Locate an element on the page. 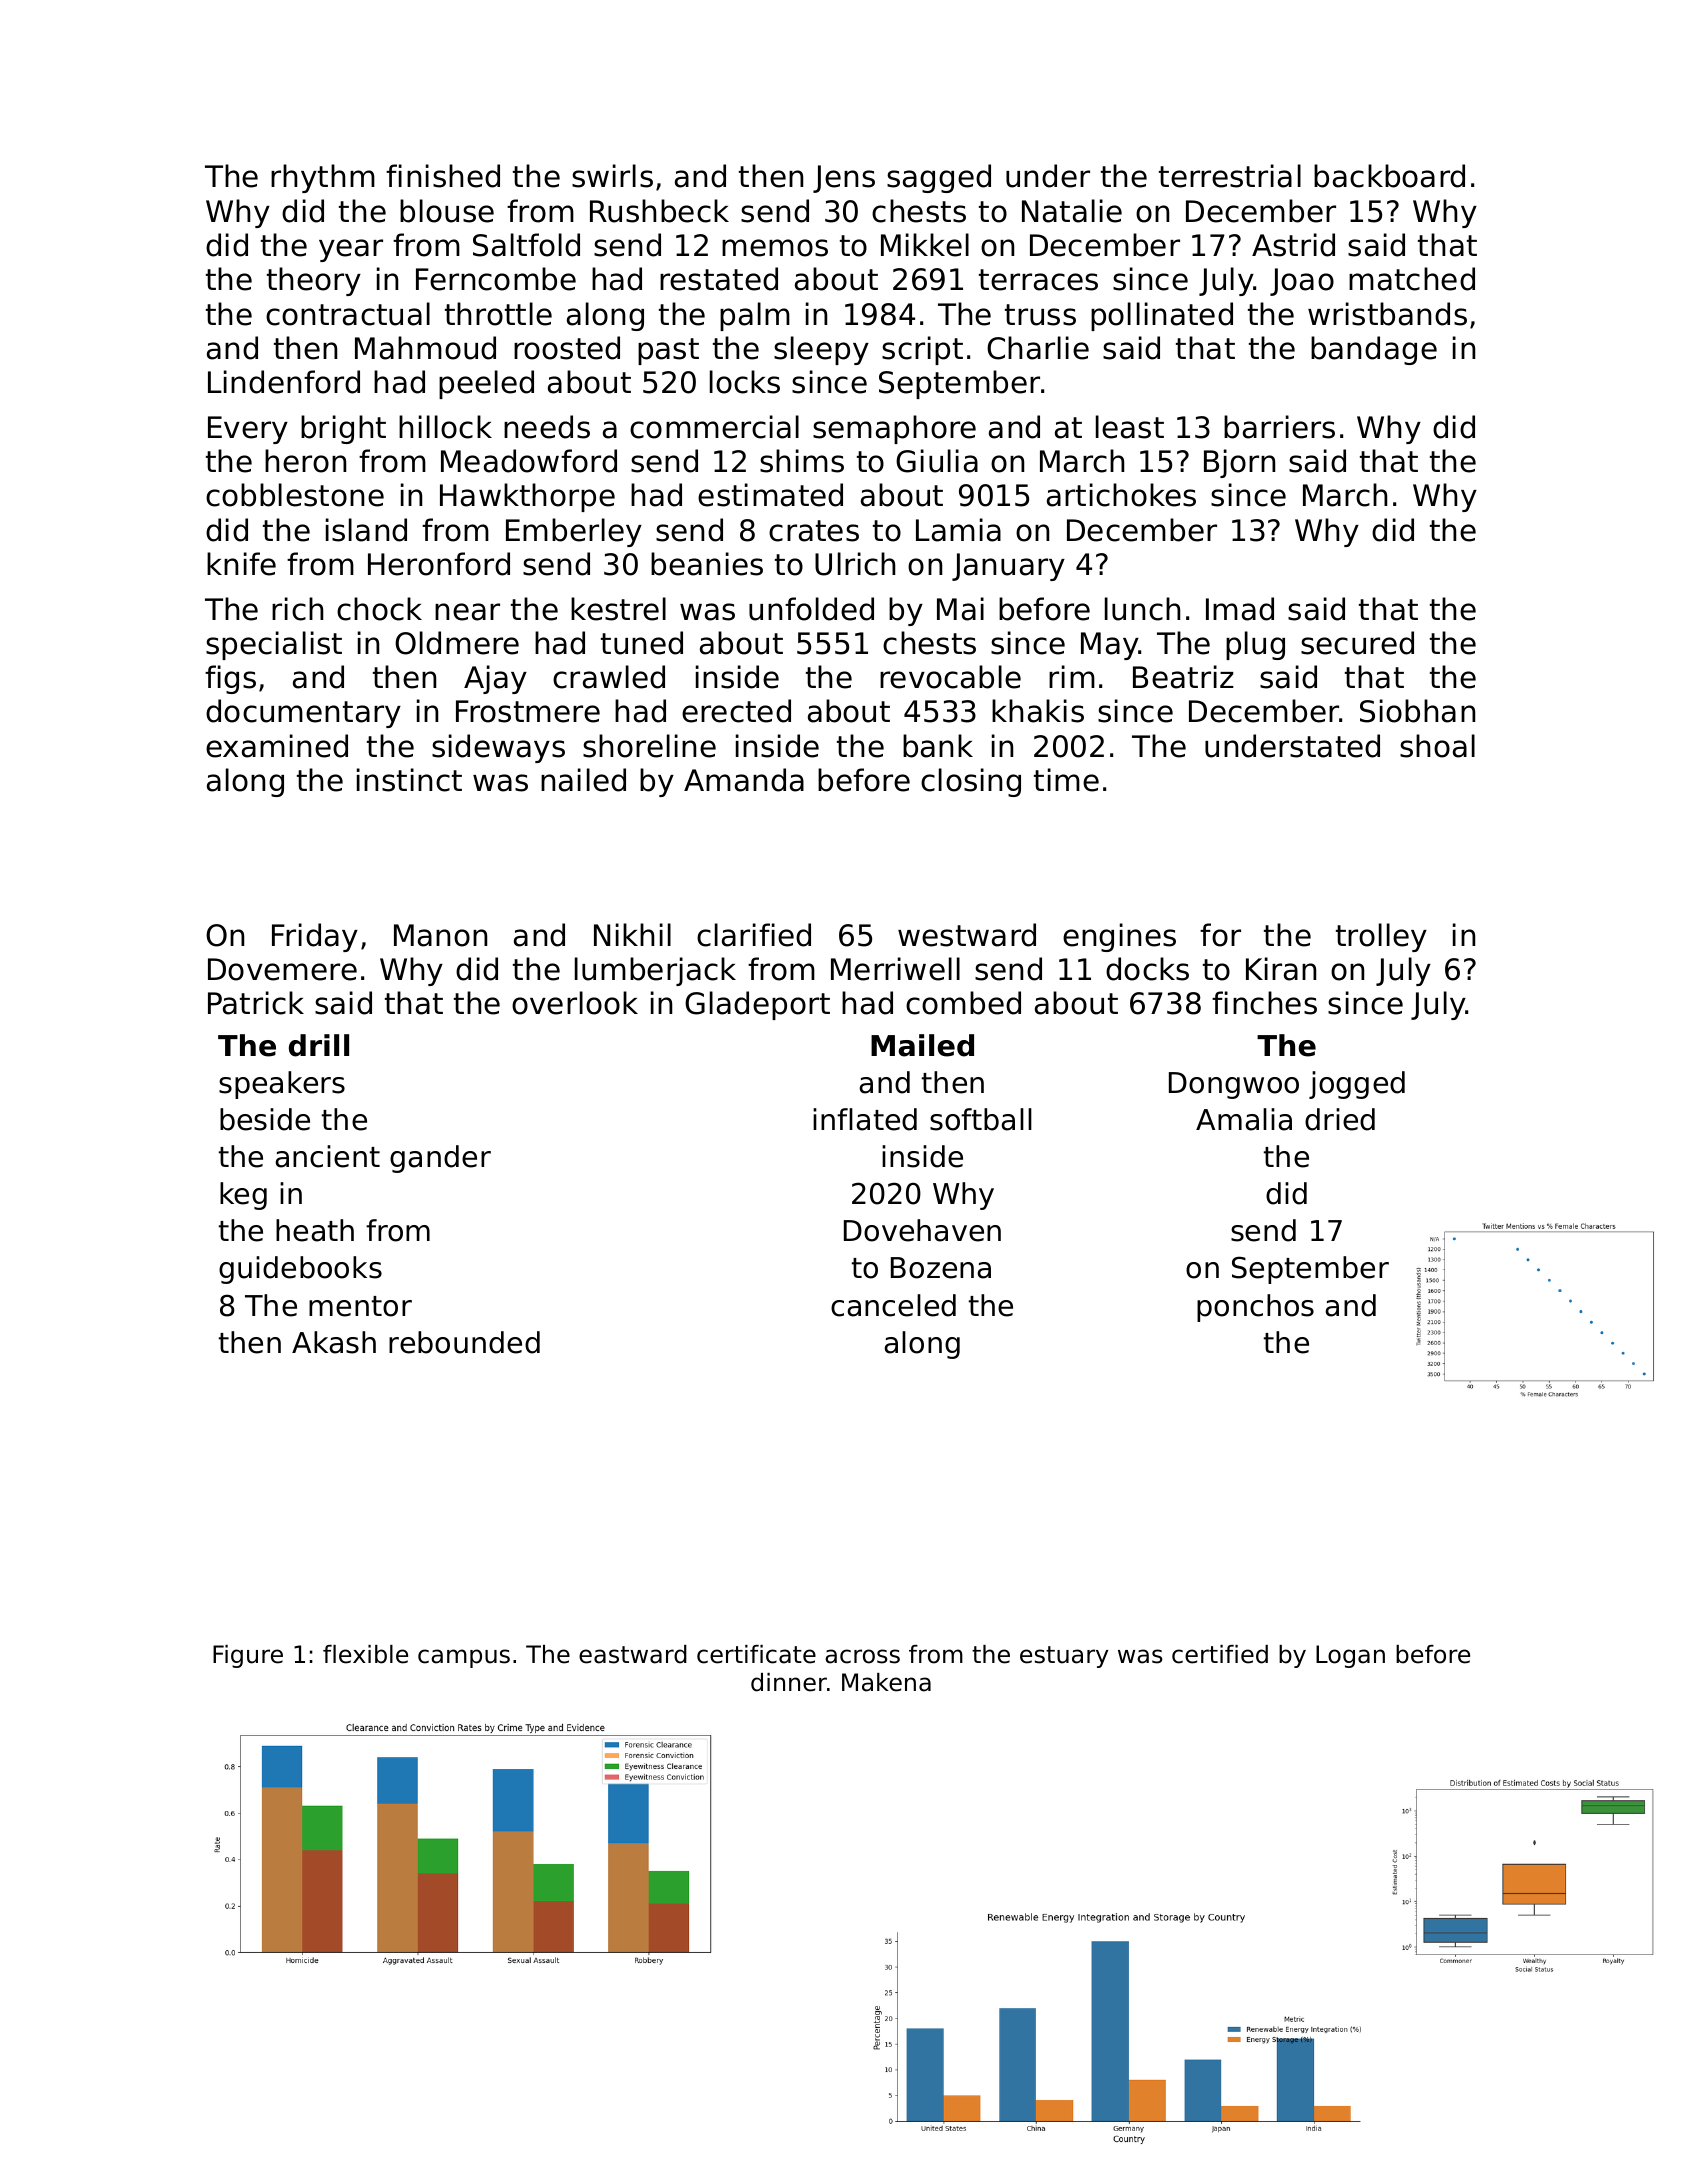 This image has width=1683, height=2178. Logan is located at coordinates (1350, 1656).
